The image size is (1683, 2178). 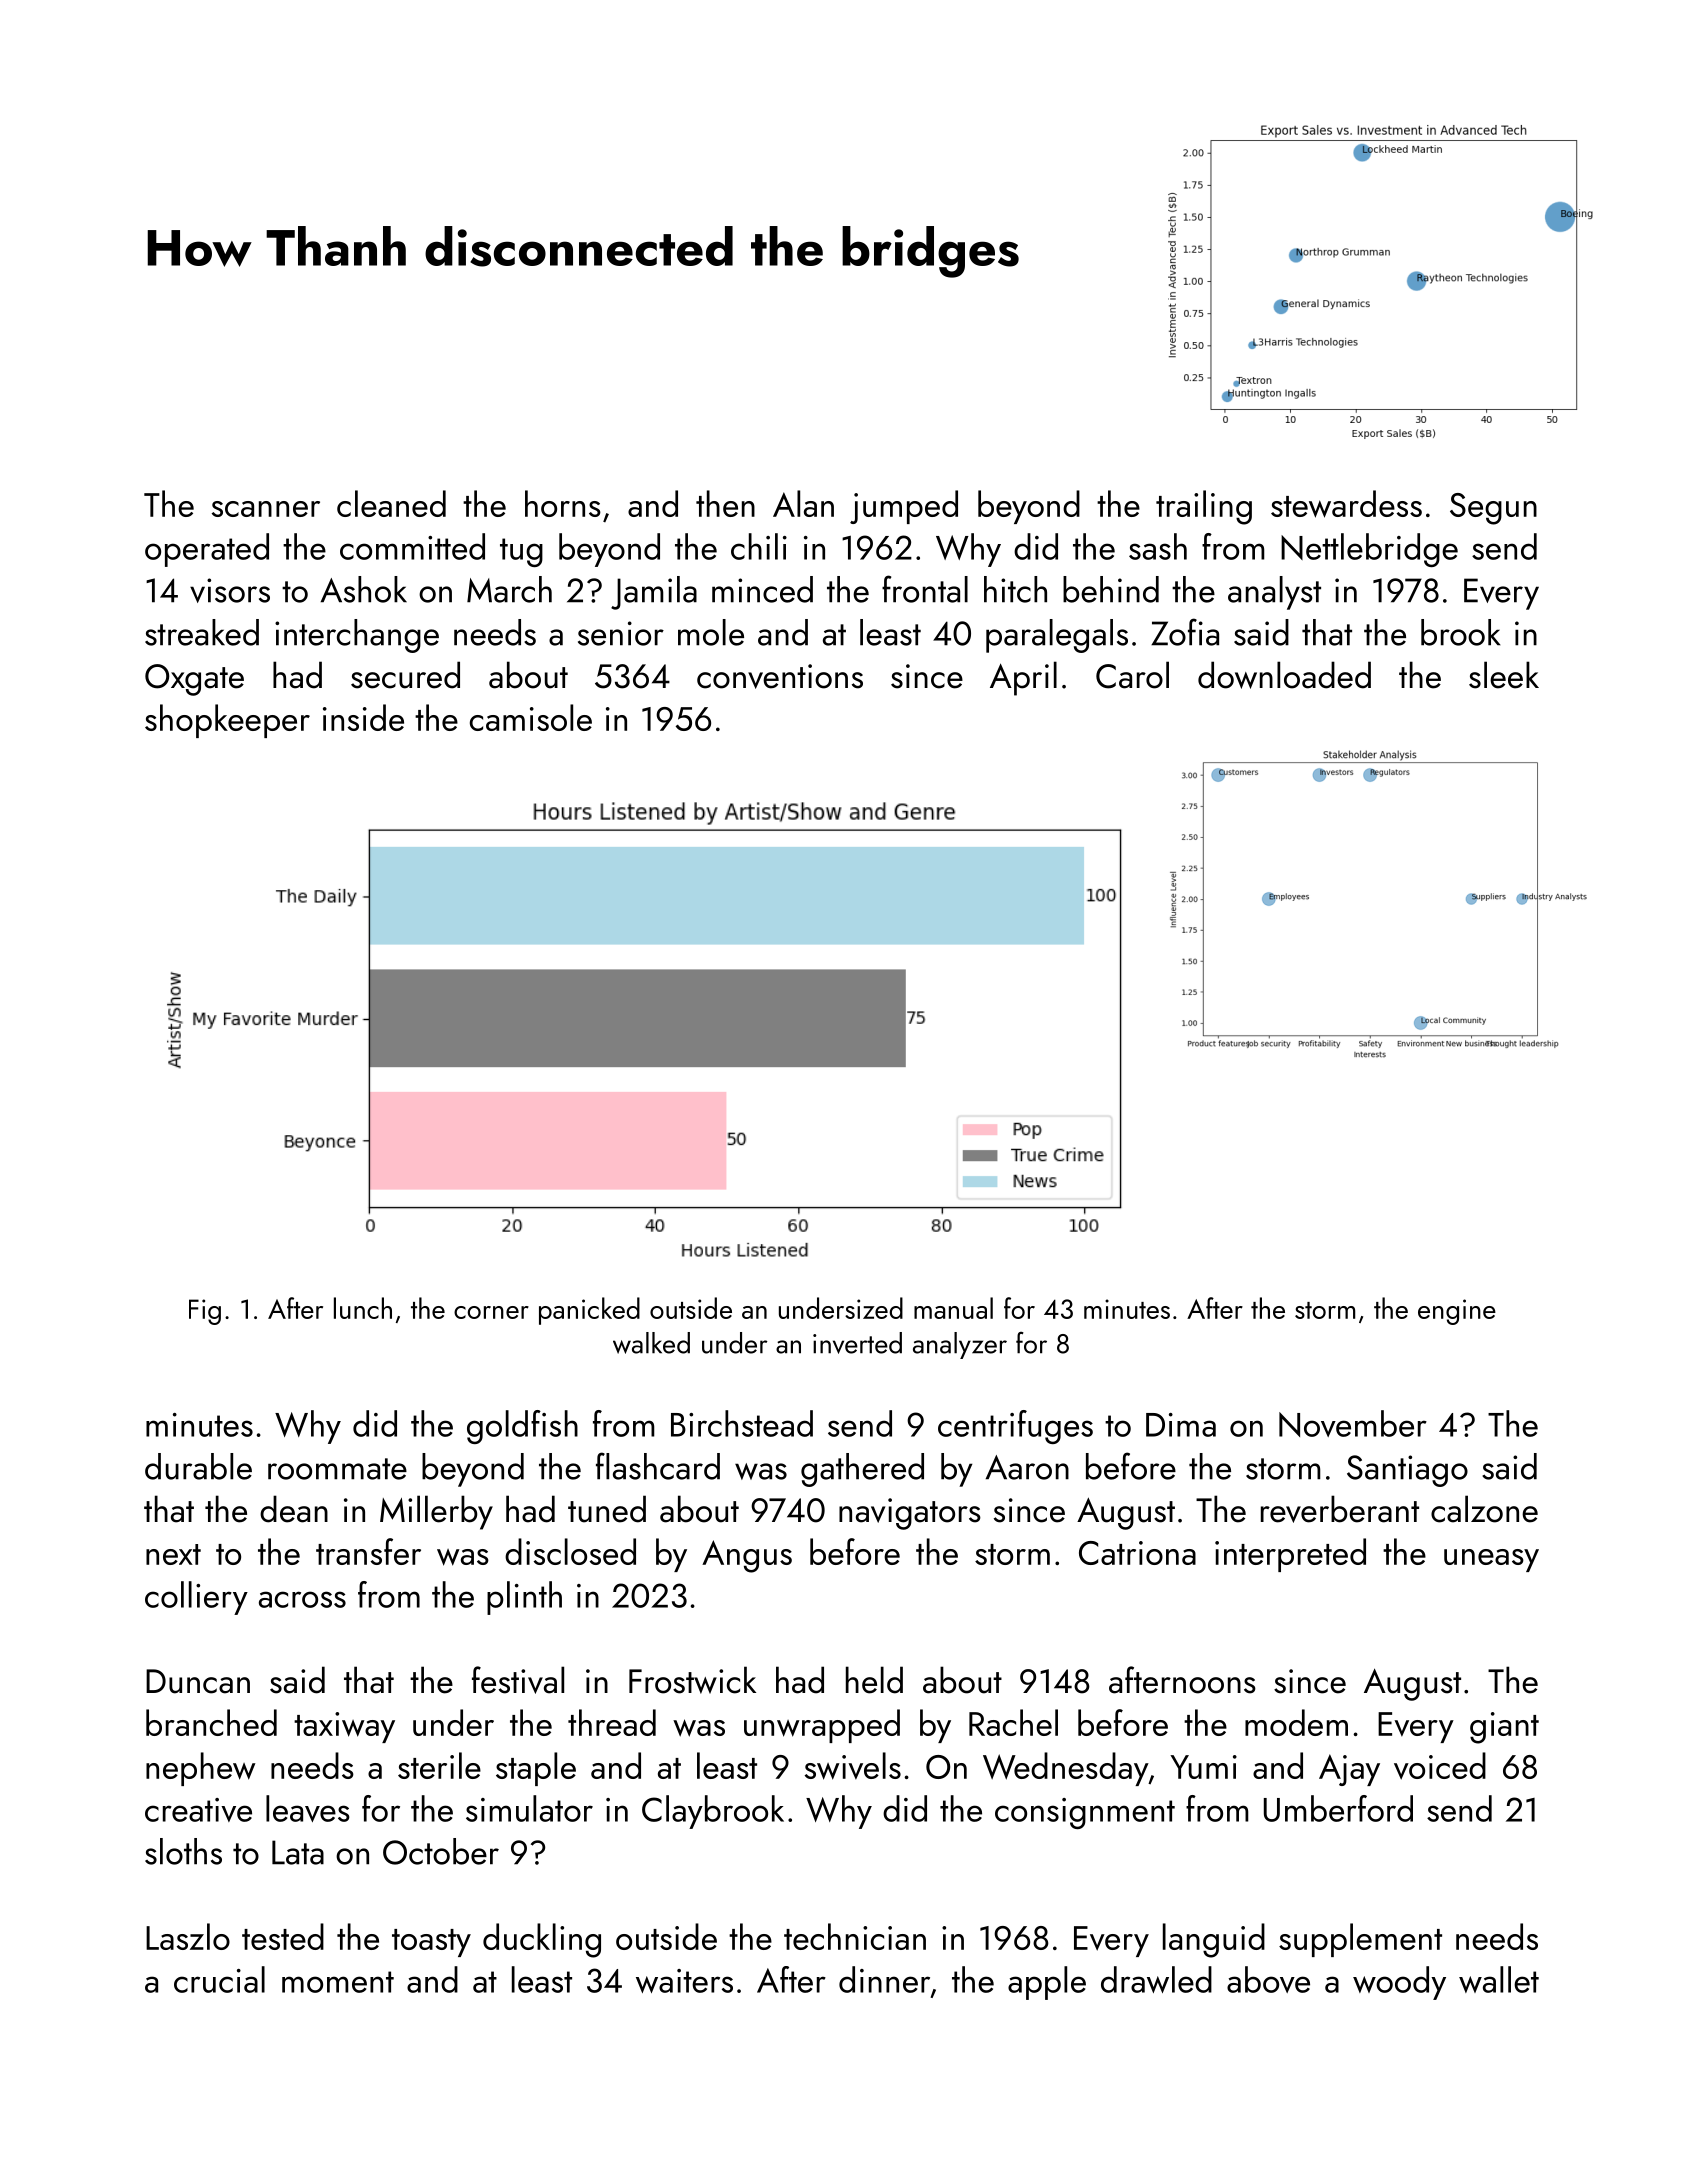 What do you see at coordinates (925, 589) in the screenshot?
I see `frontal` at bounding box center [925, 589].
